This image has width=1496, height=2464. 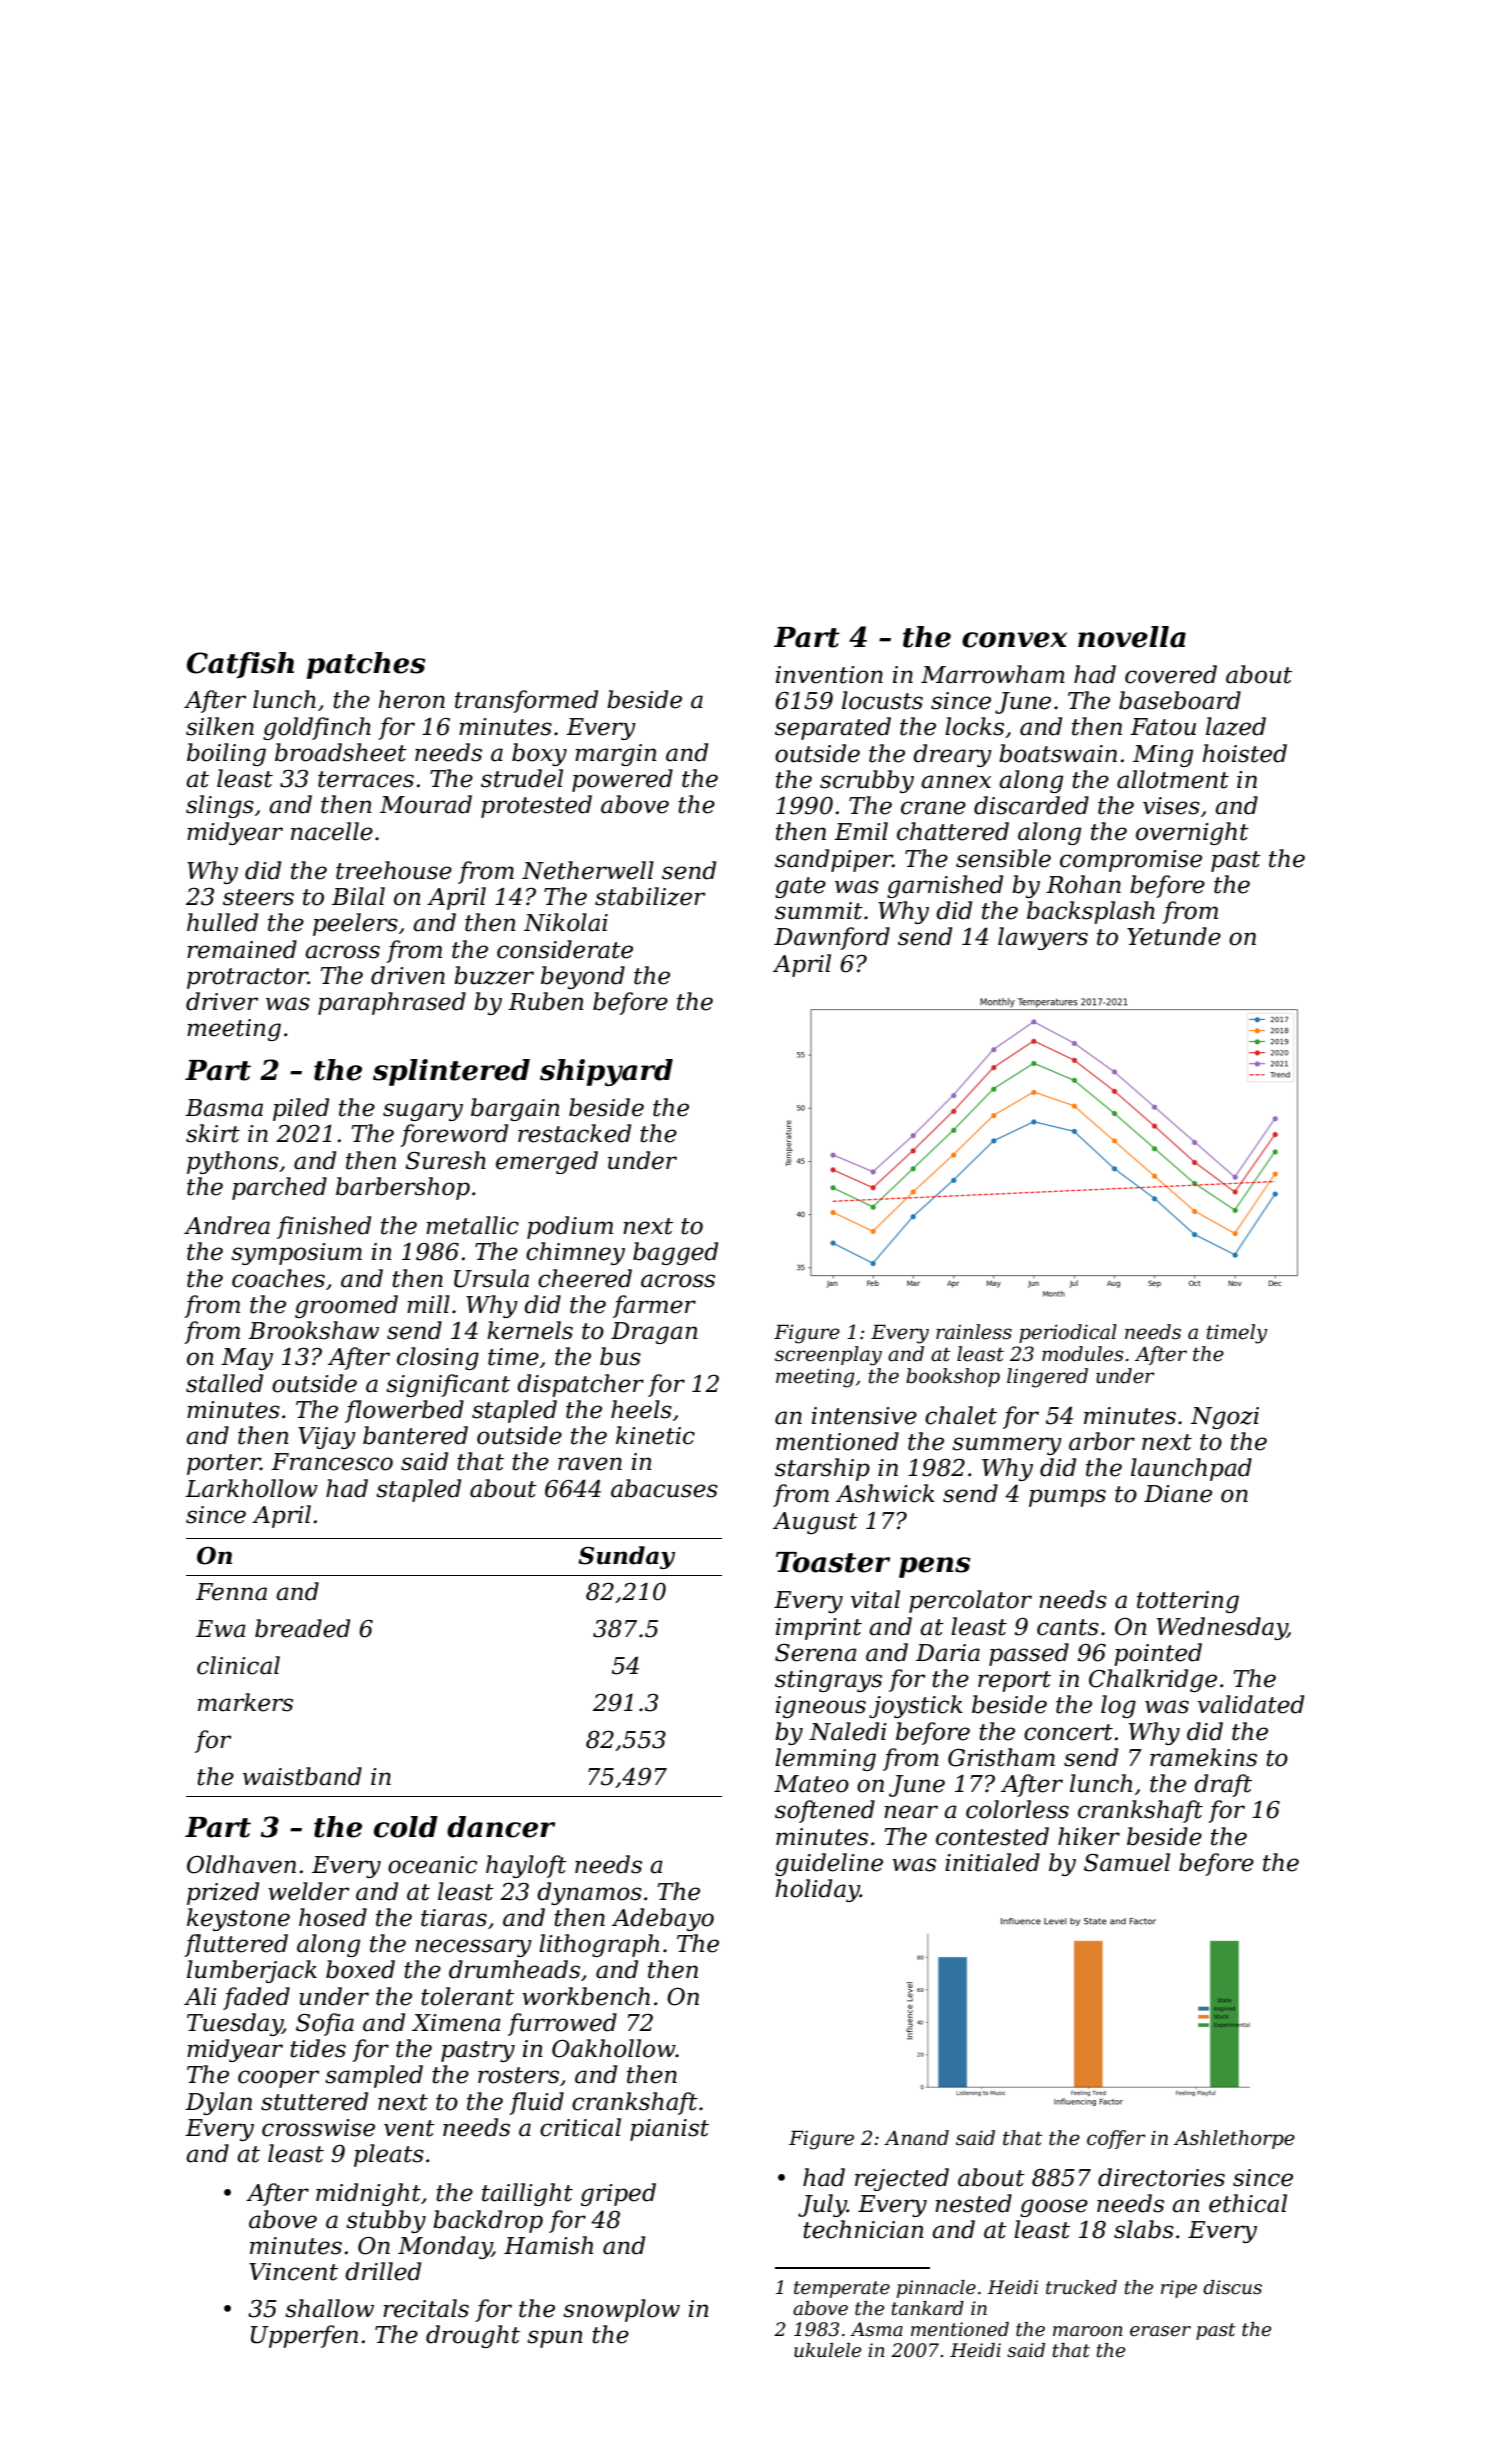 What do you see at coordinates (488, 2221) in the image?
I see `backdrop` at bounding box center [488, 2221].
